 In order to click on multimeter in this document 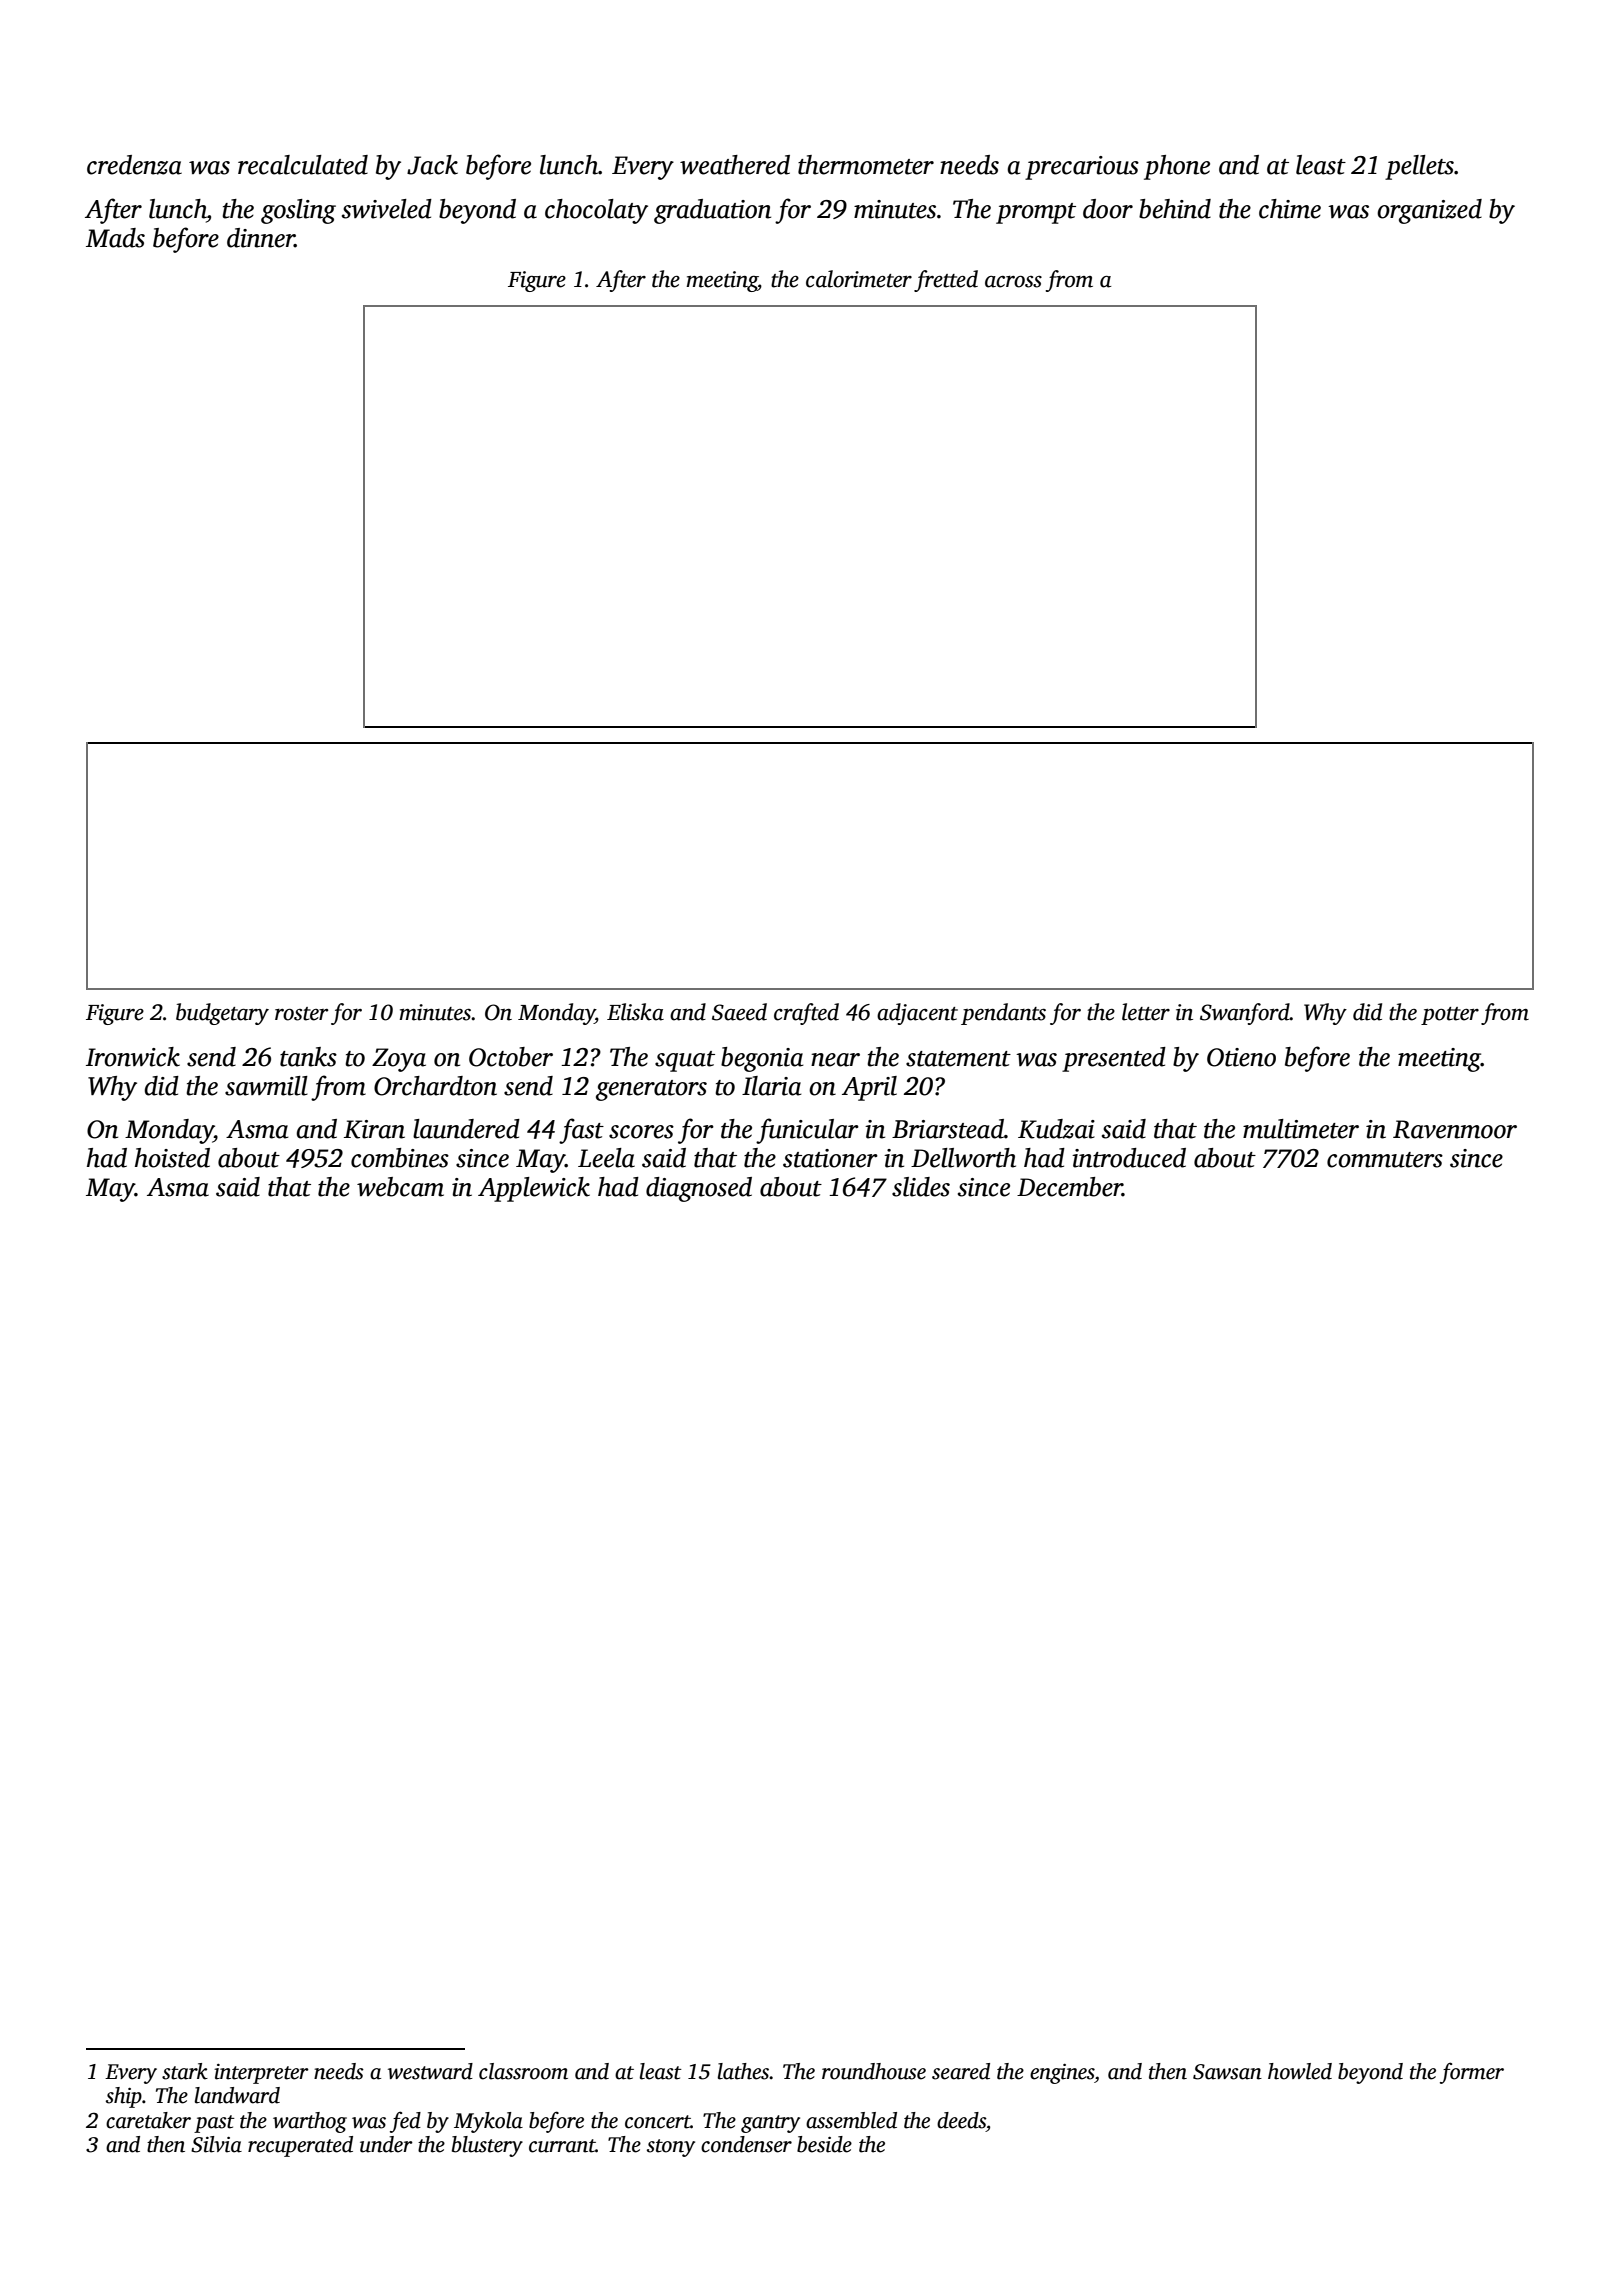, I will do `click(1301, 1129)`.
